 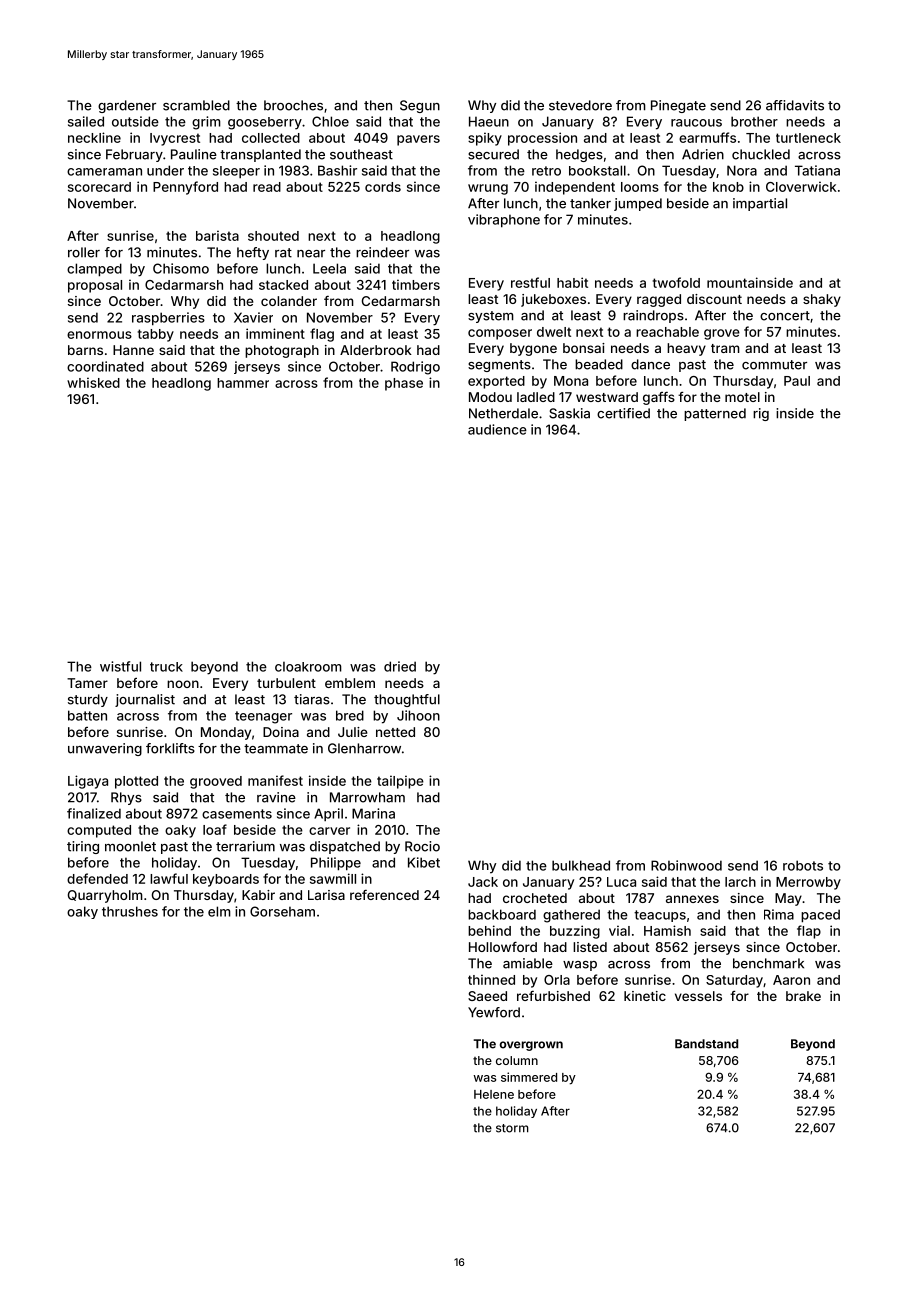 I want to click on referenced, so click(x=384, y=895).
